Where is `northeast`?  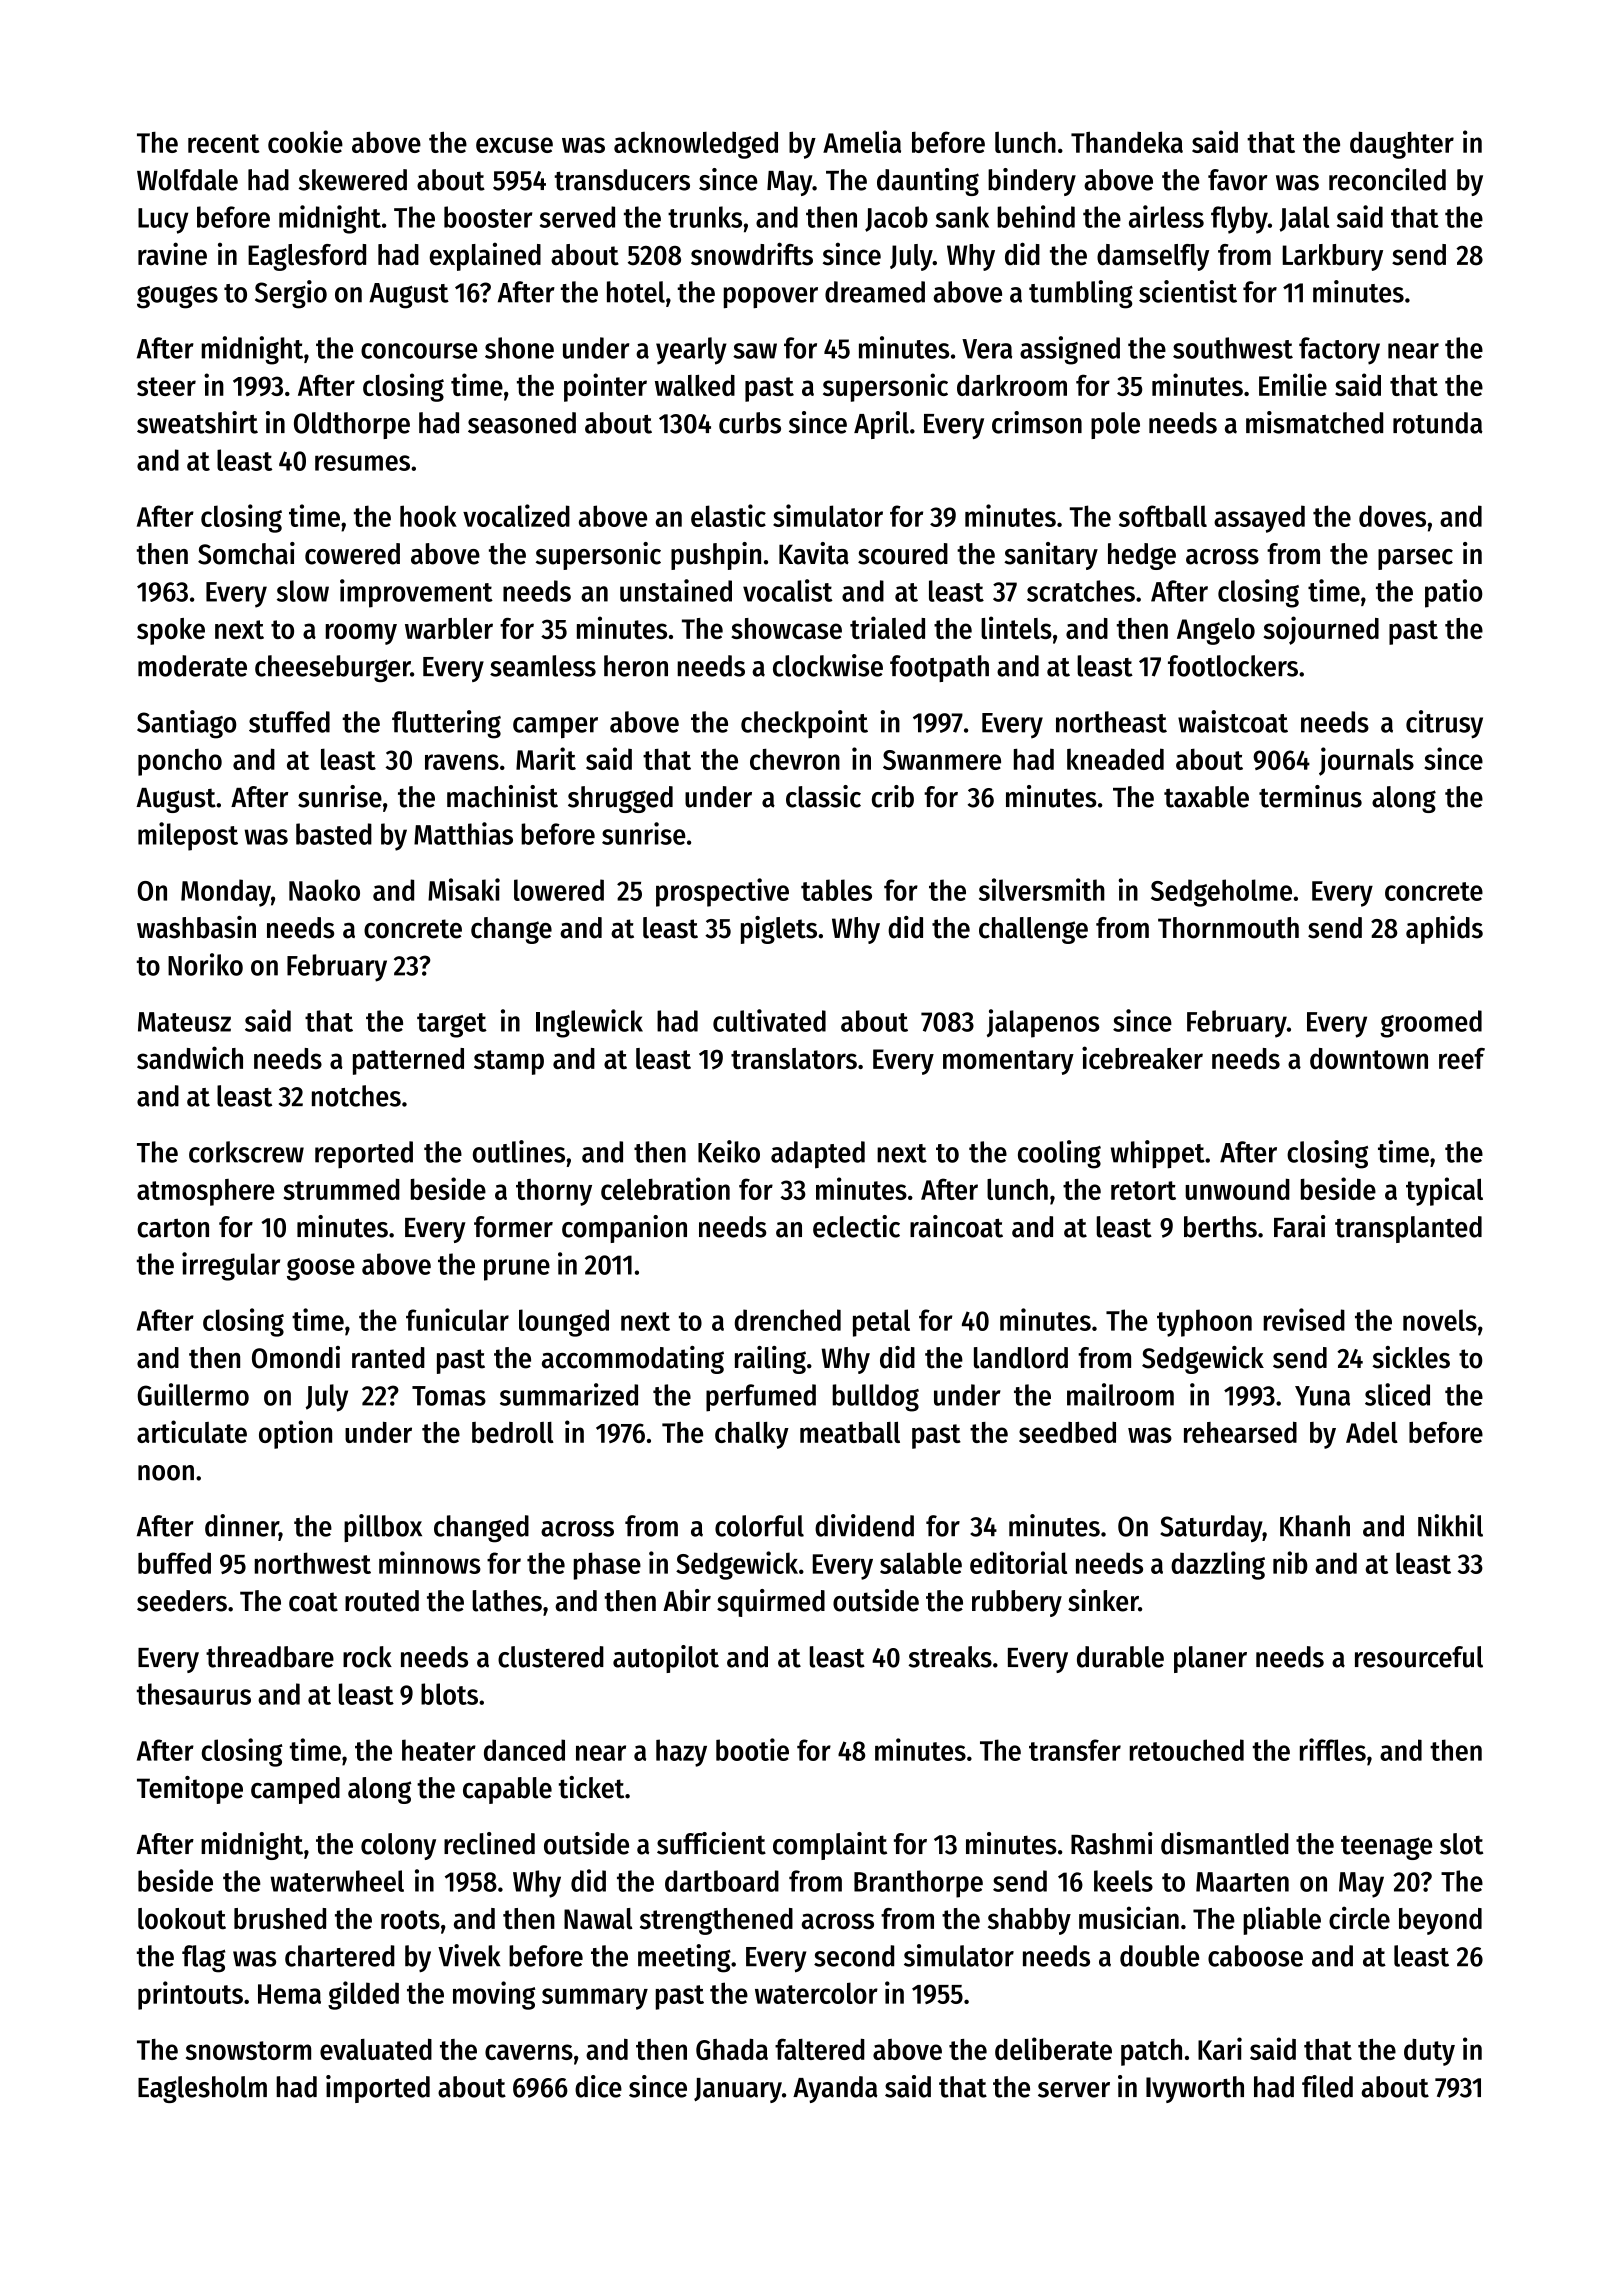
northeast is located at coordinates (1111, 722).
